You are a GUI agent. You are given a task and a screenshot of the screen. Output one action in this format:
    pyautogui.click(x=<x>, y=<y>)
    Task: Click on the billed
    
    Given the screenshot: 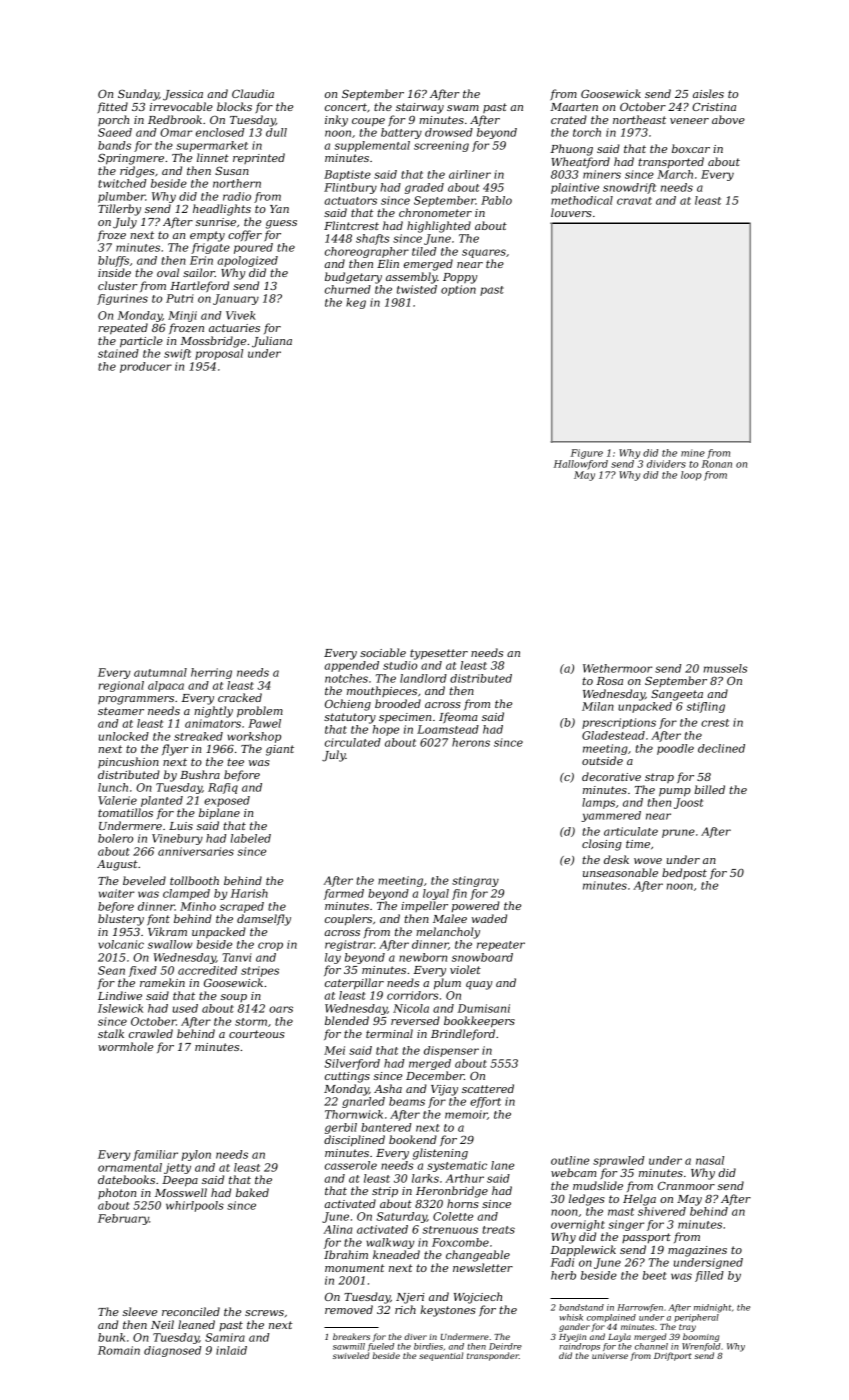 What is the action you would take?
    pyautogui.click(x=709, y=789)
